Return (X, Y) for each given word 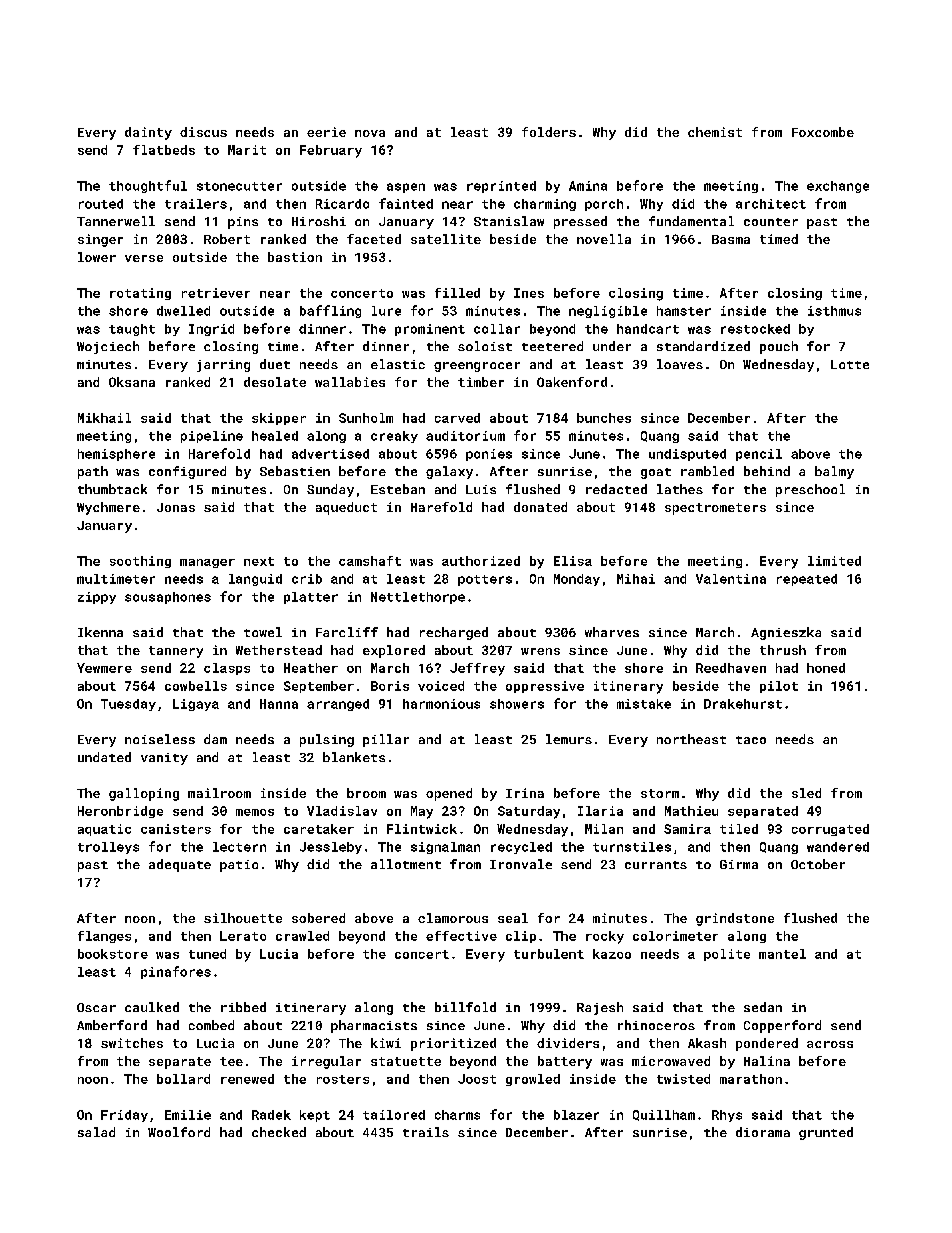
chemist (715, 132)
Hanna (279, 704)
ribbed (243, 1007)
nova (370, 133)
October (818, 864)
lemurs (569, 739)
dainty (148, 133)
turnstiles (632, 847)
